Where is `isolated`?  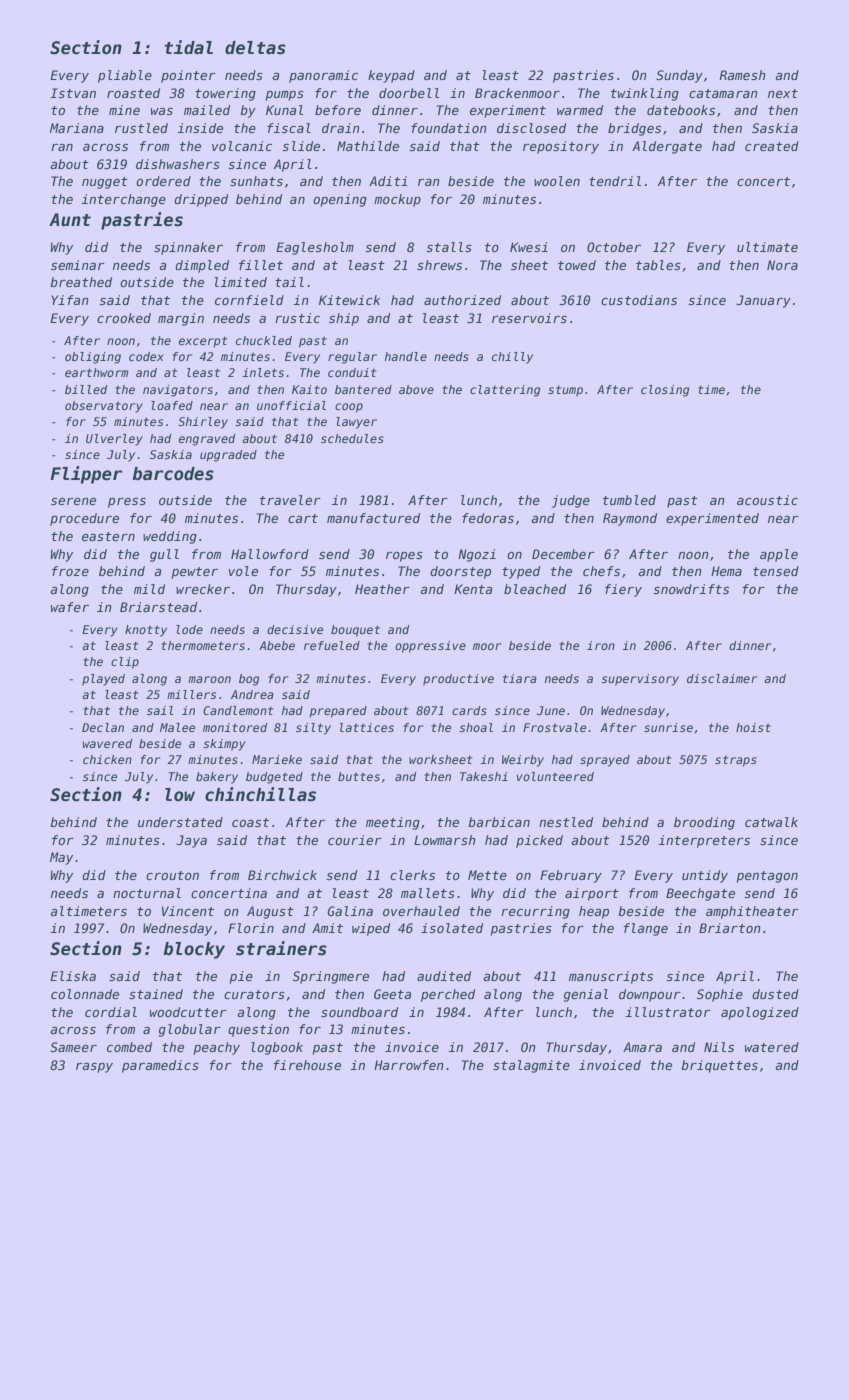
isolated is located at coordinates (452, 928).
